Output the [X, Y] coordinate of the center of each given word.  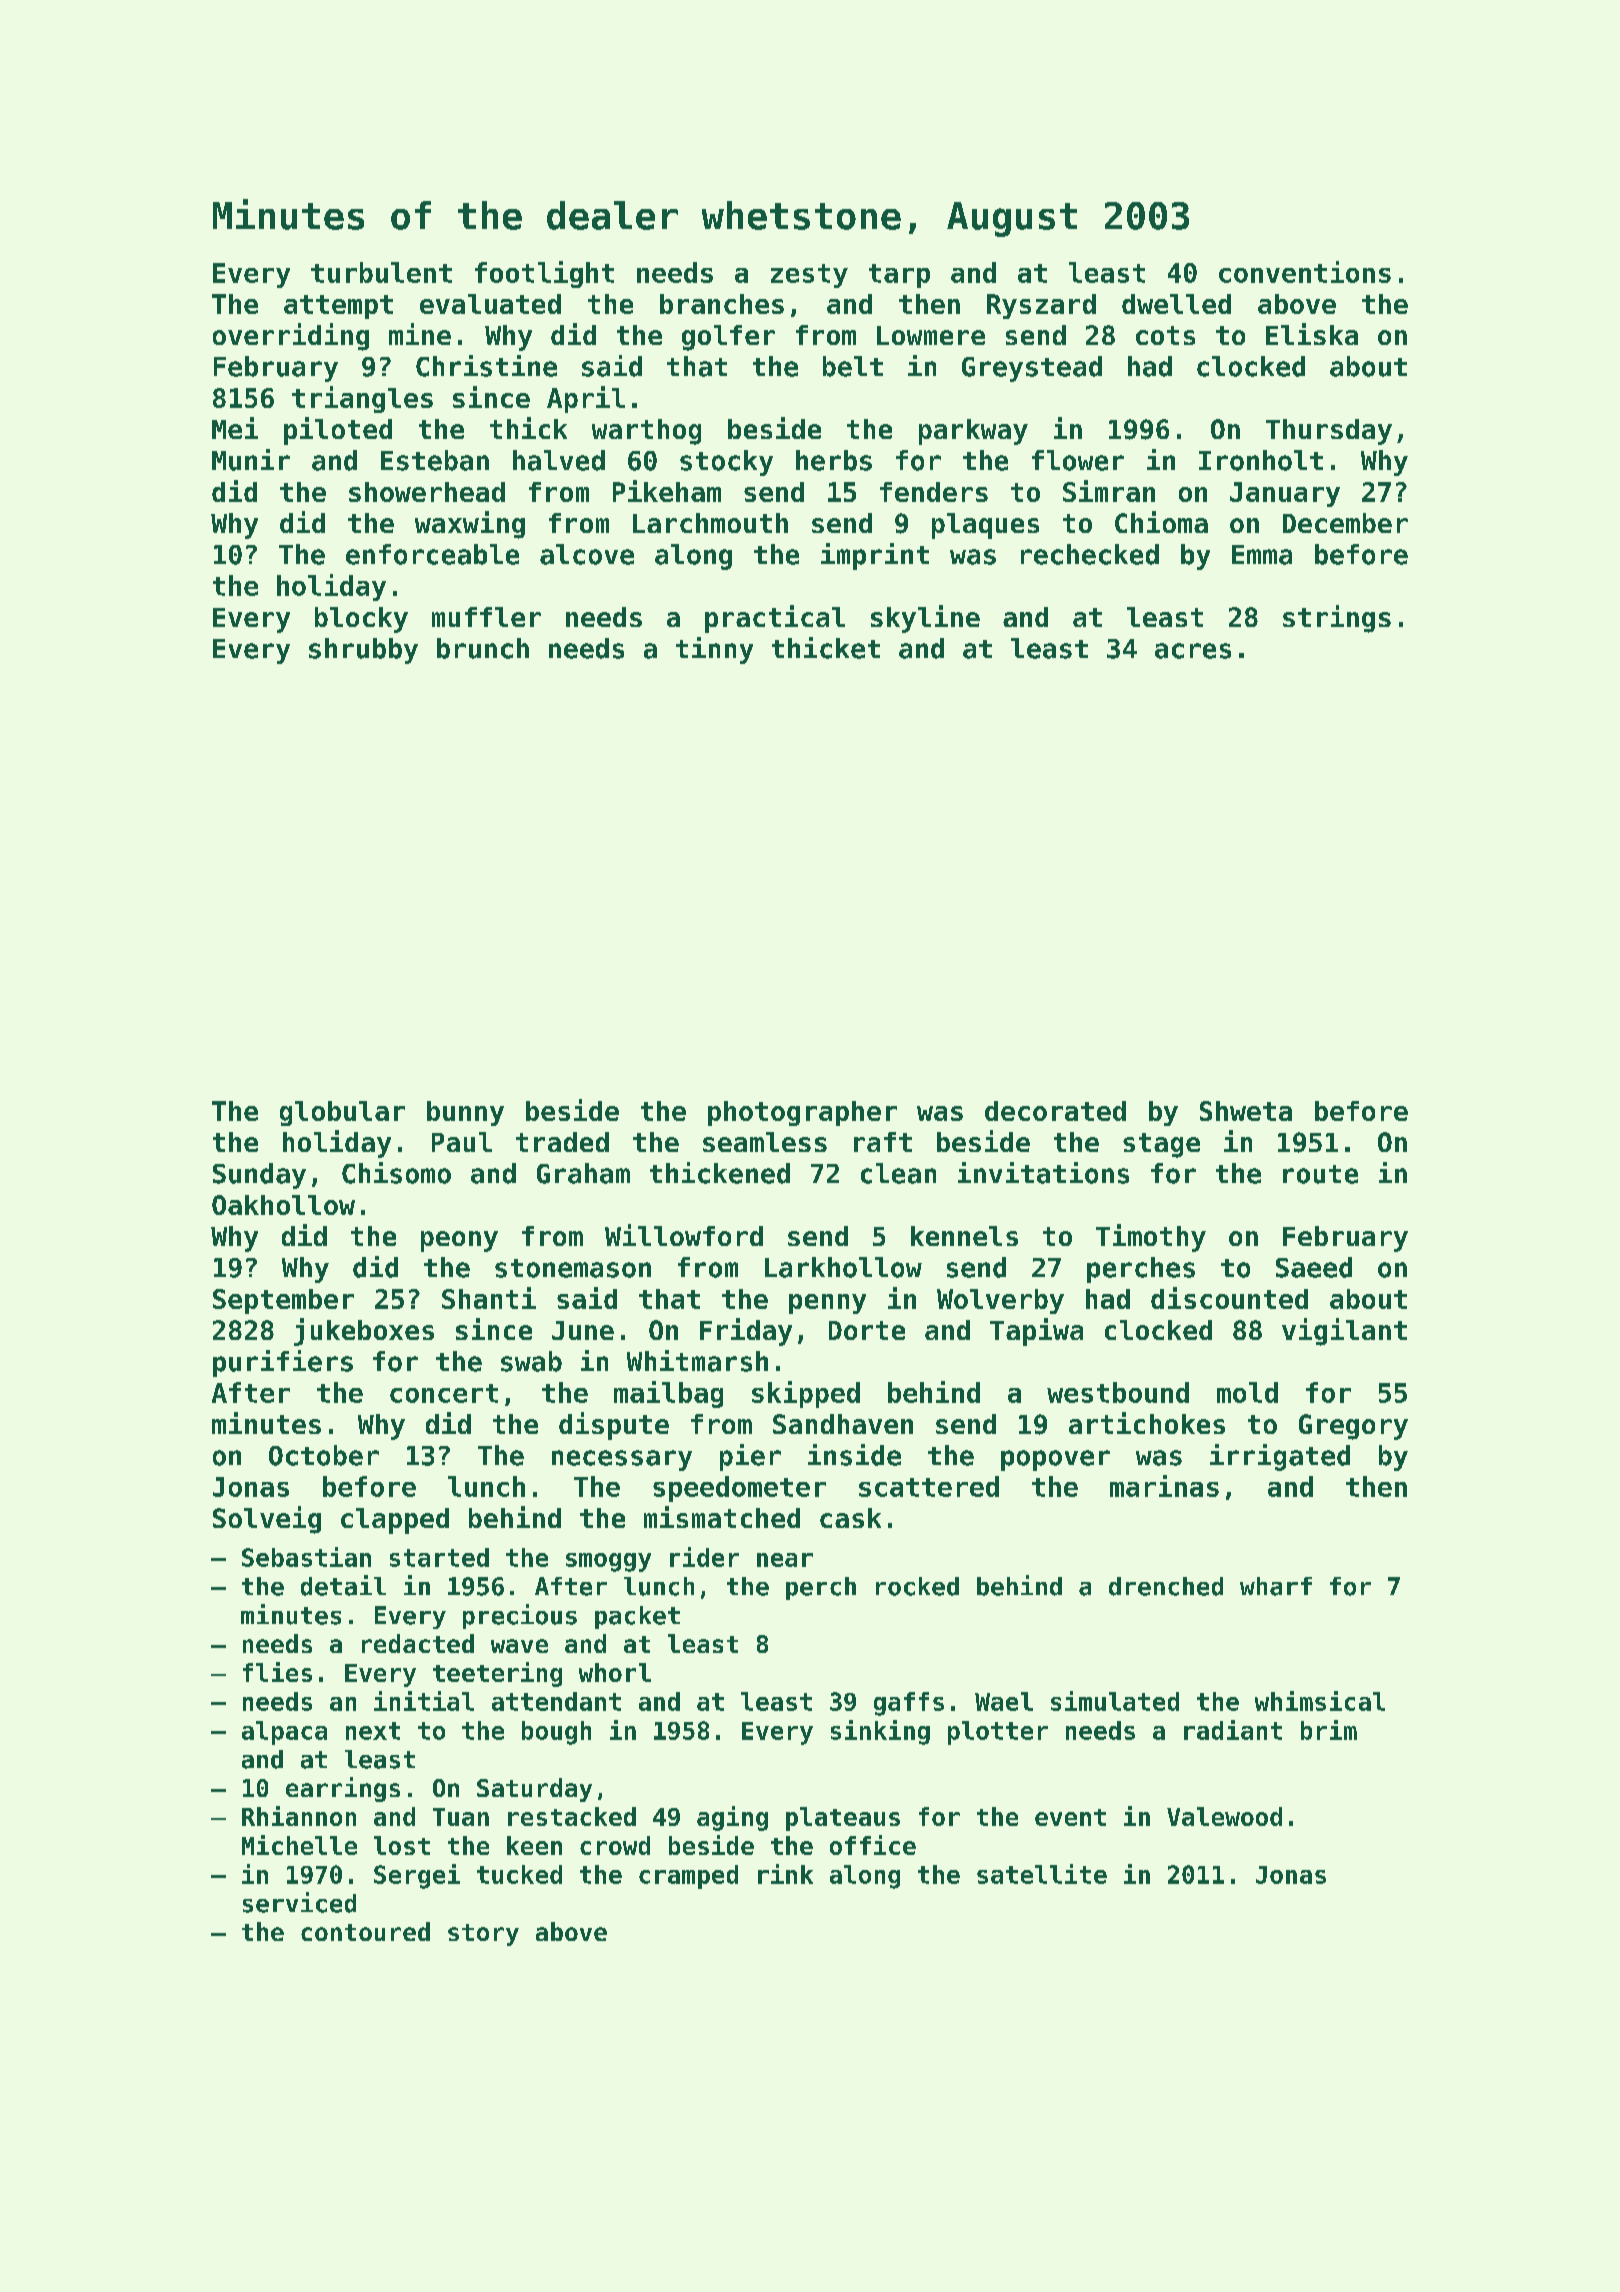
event [1070, 1817]
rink [785, 1874]
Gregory [1353, 1427]
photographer [802, 1113]
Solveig [267, 1520]
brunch [483, 648]
